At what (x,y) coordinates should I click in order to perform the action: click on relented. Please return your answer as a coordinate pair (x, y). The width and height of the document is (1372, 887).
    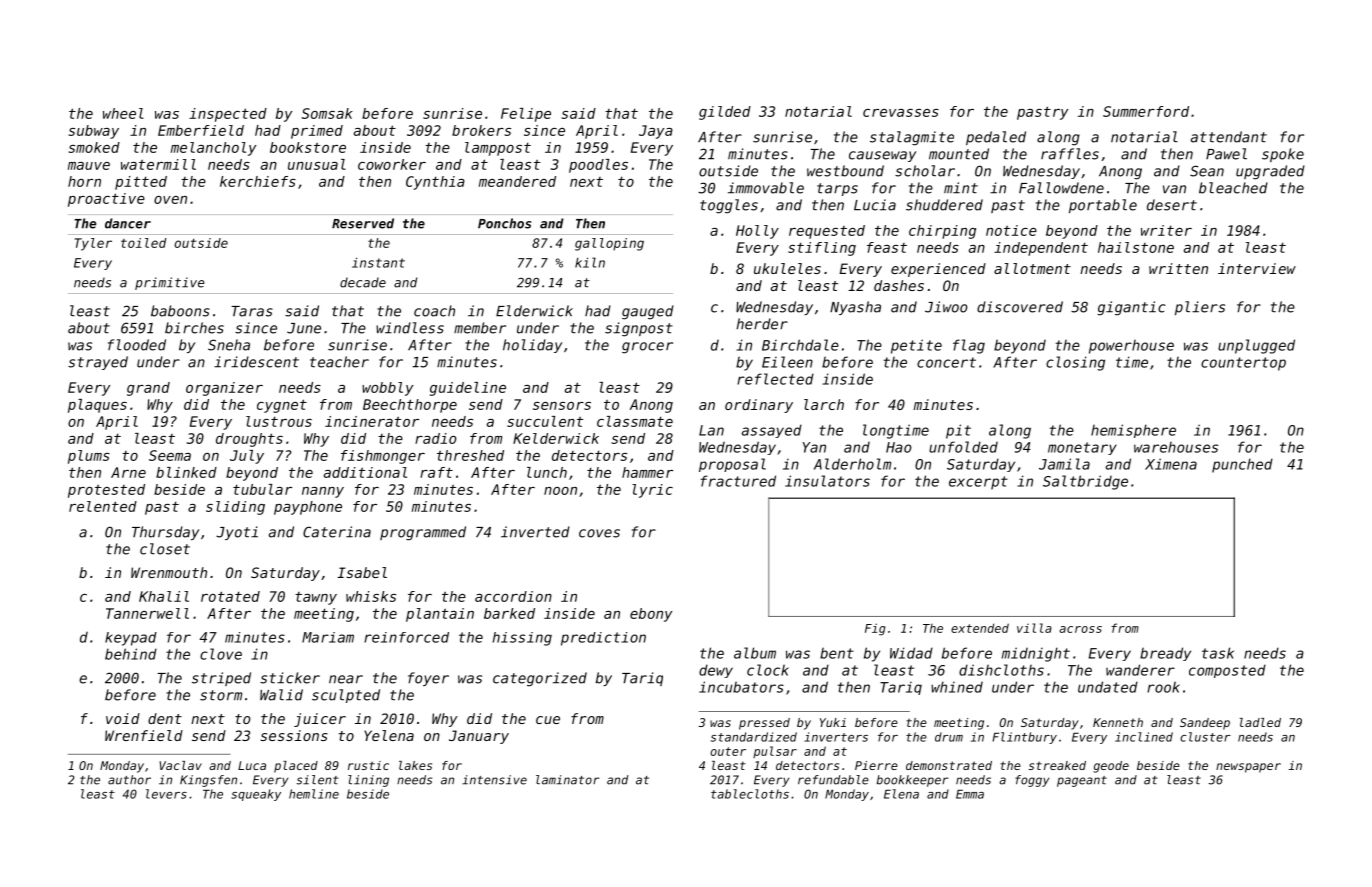
    Looking at the image, I should click on (103, 506).
